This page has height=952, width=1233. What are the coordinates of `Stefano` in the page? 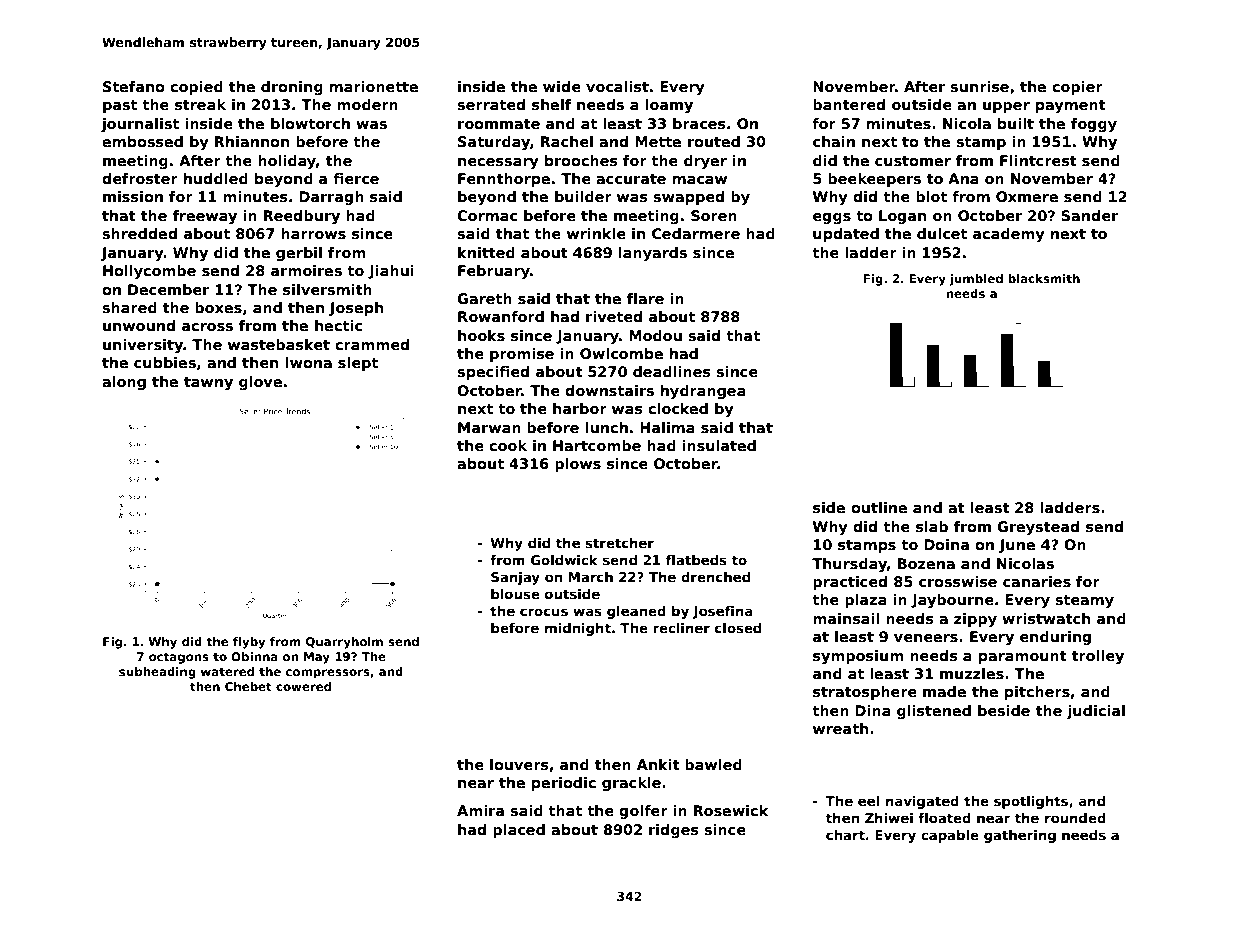 It's located at (134, 86).
